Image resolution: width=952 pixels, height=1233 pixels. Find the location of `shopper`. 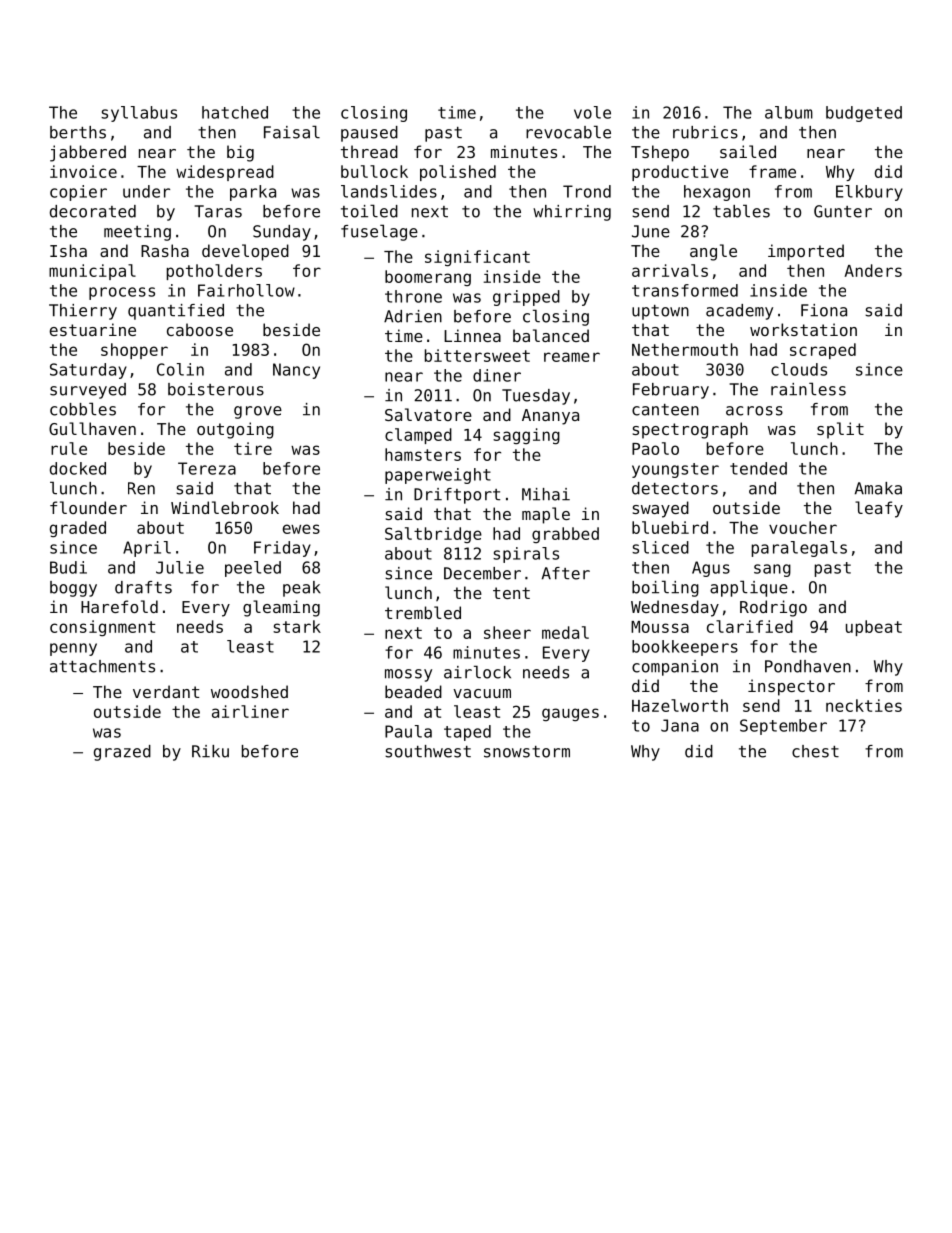

shopper is located at coordinates (134, 351).
